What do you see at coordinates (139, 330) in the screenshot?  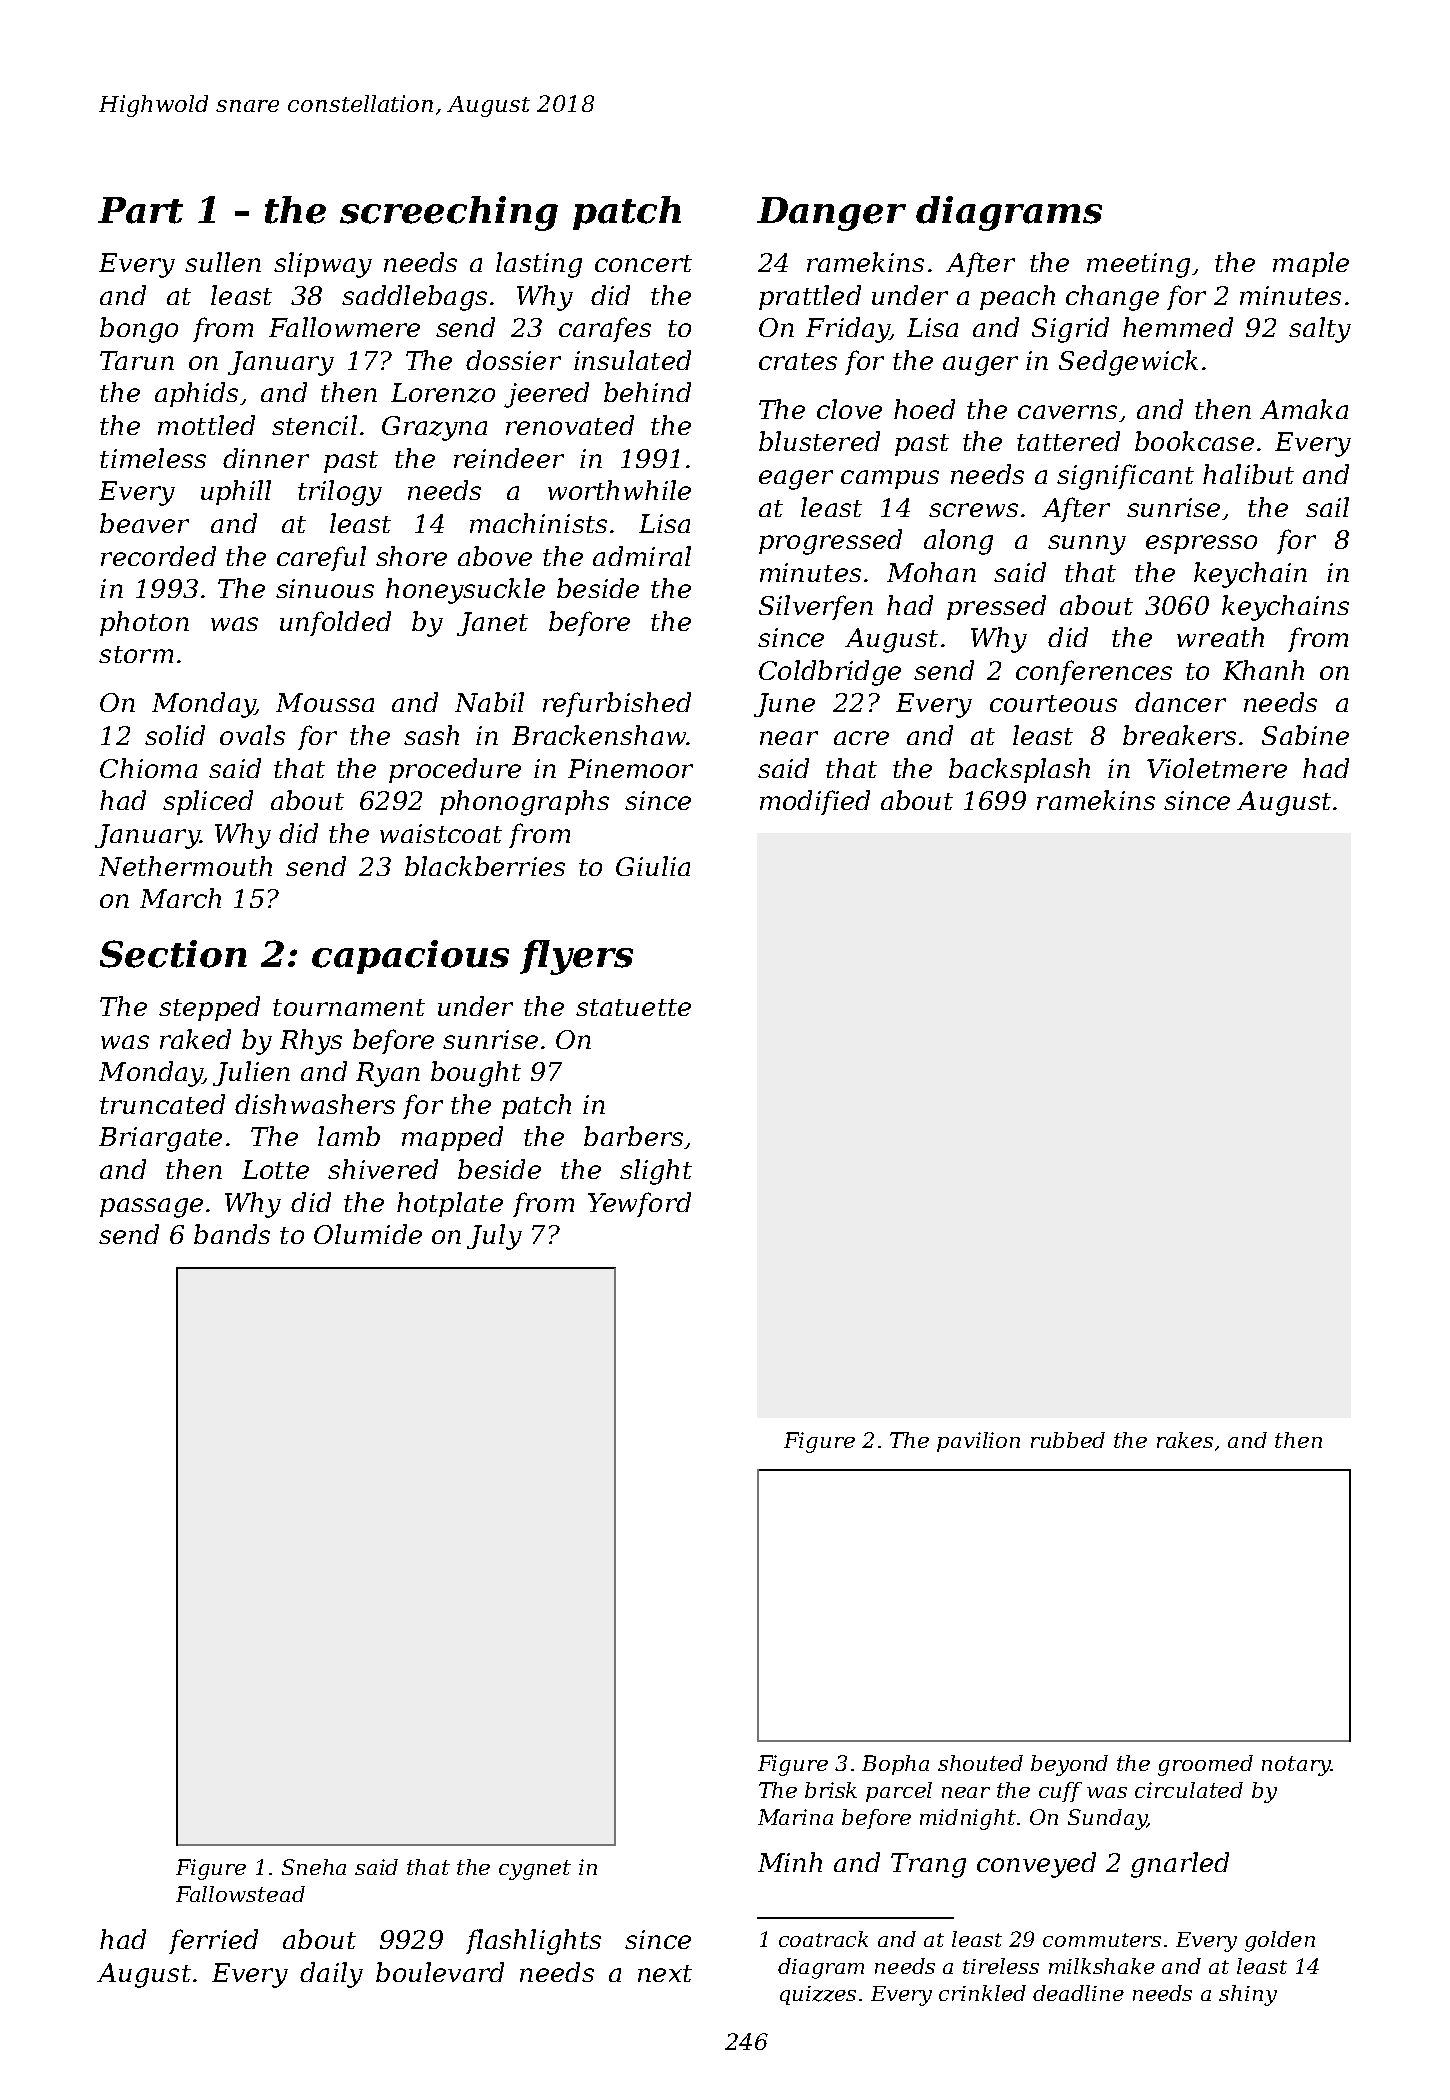 I see `bongo` at bounding box center [139, 330].
